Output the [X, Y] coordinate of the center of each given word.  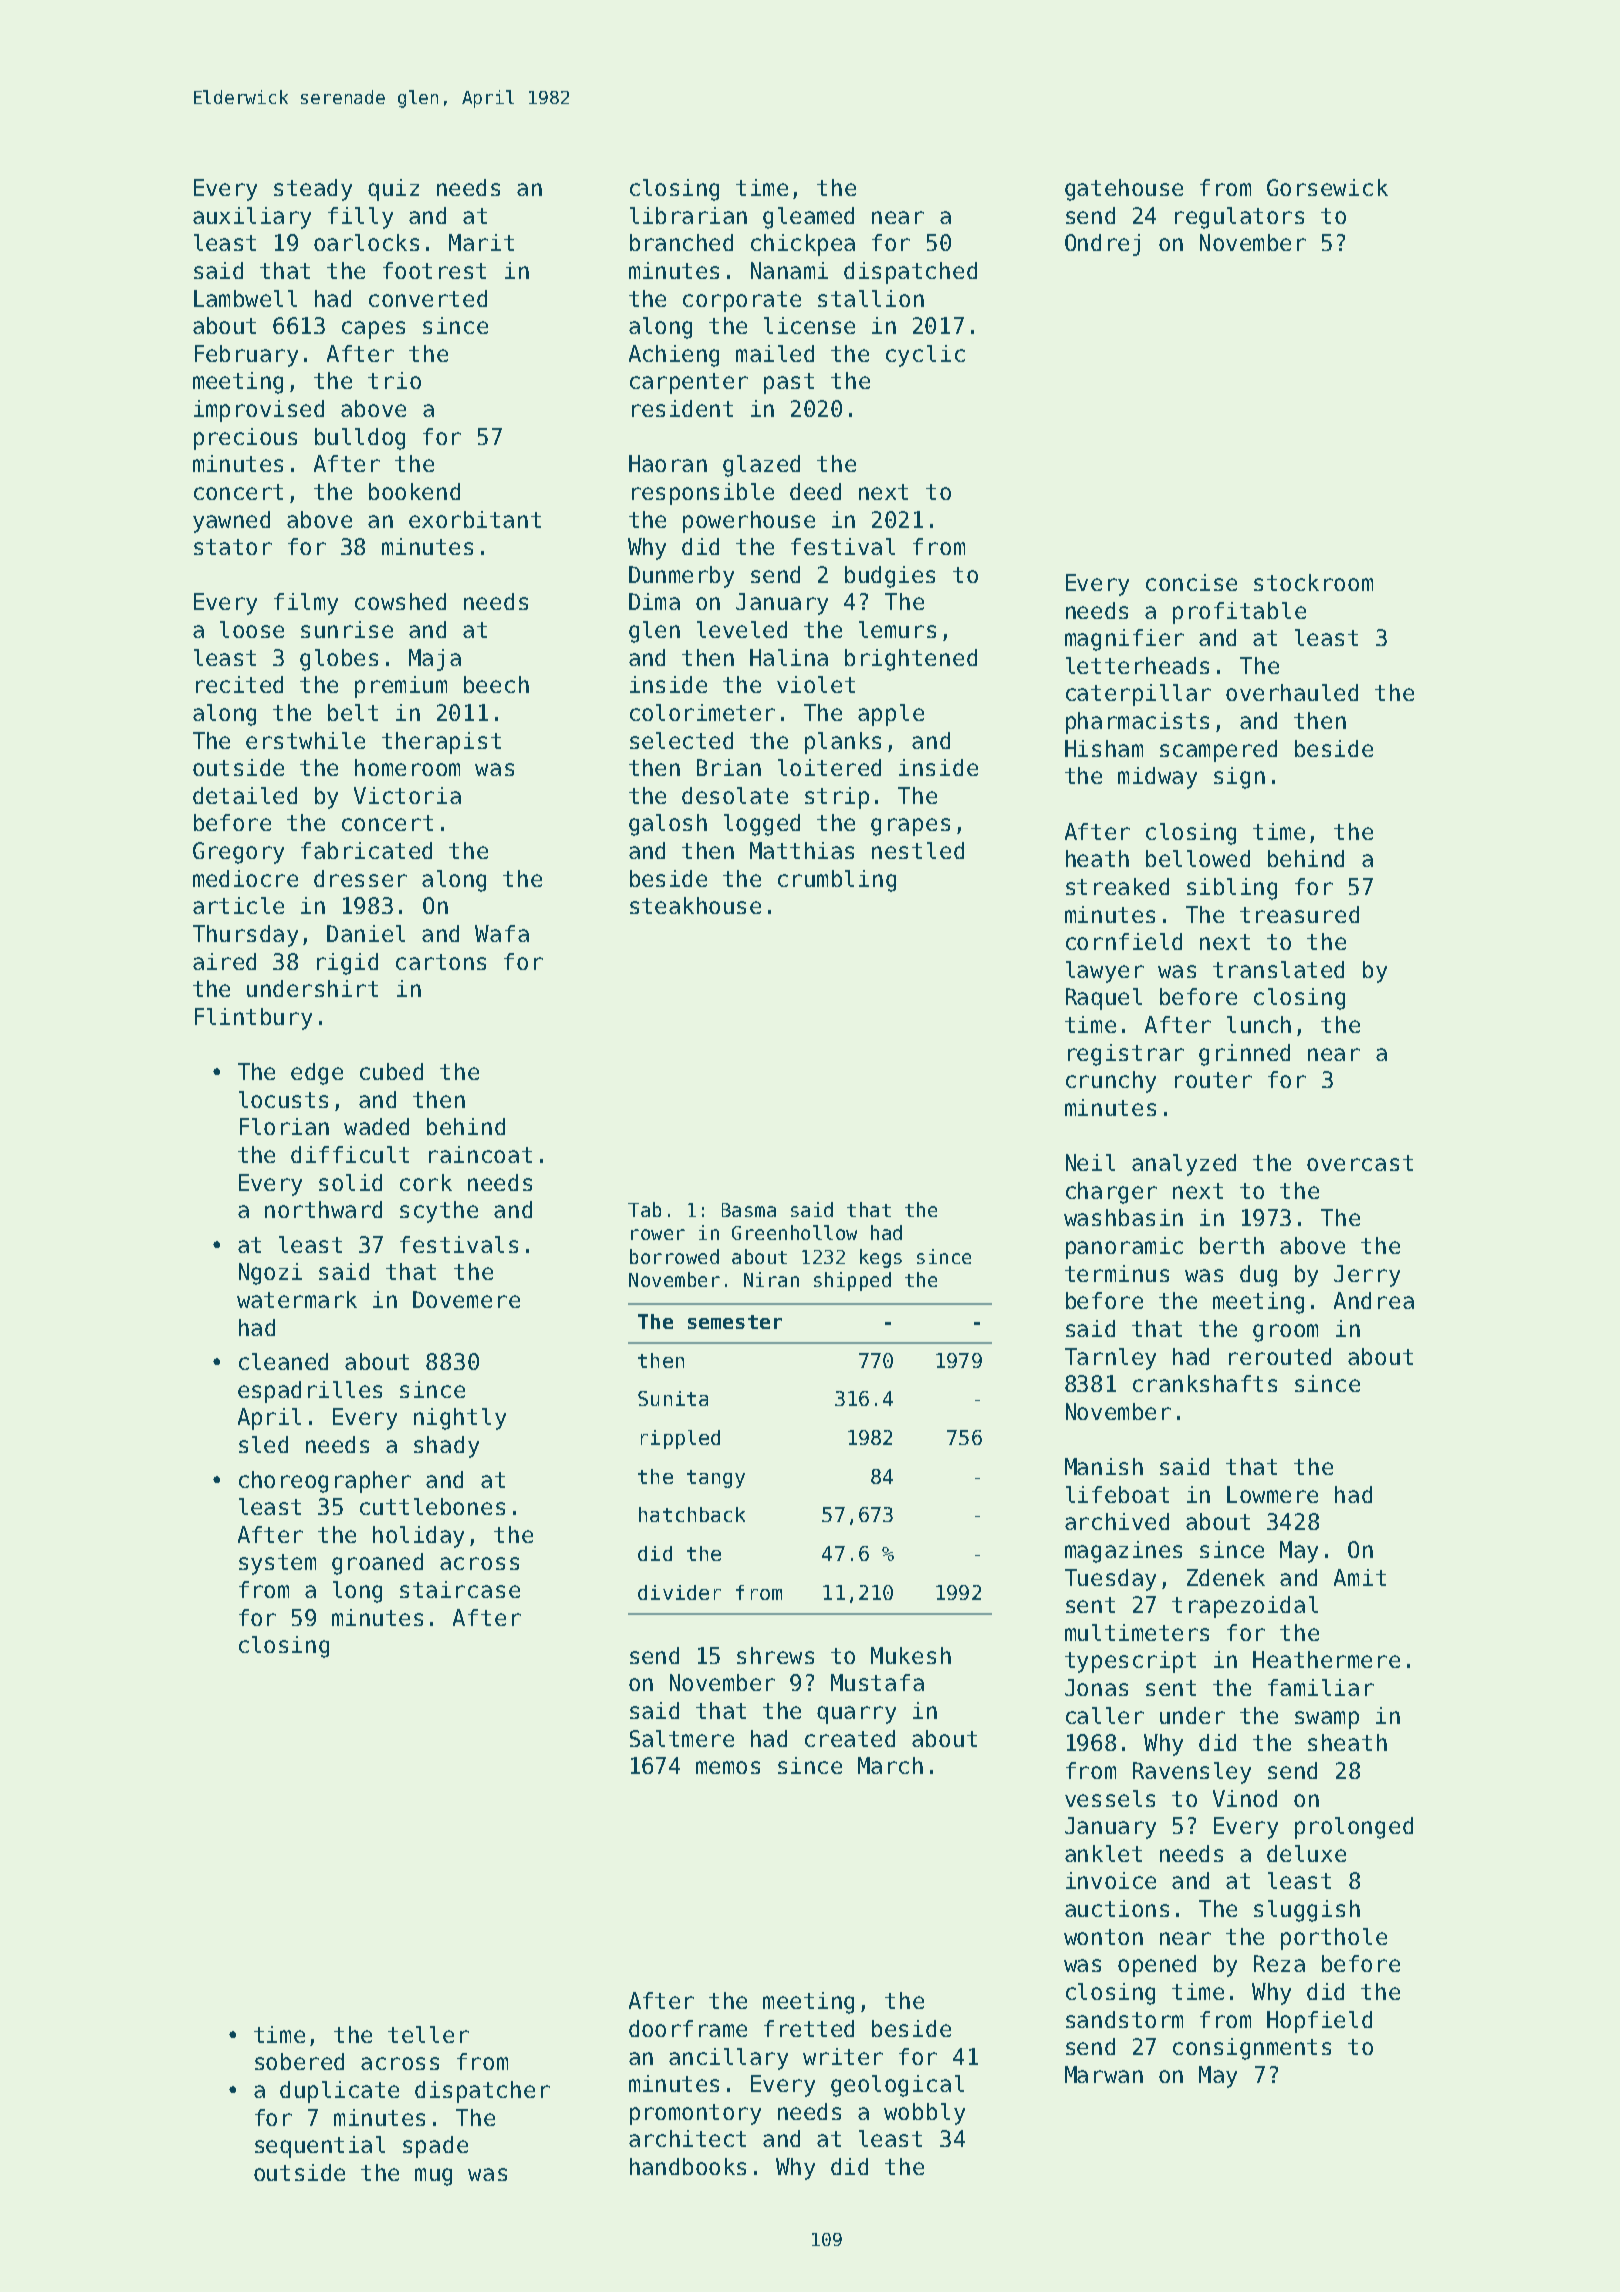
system [277, 1564]
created [850, 1738]
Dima [654, 601]
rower [658, 1234]
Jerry [1367, 1276]
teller [428, 2034]
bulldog [360, 439]
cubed [391, 1071]
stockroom [1313, 582]
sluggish [1307, 1911]
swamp [1327, 1720]
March [890, 1765]
